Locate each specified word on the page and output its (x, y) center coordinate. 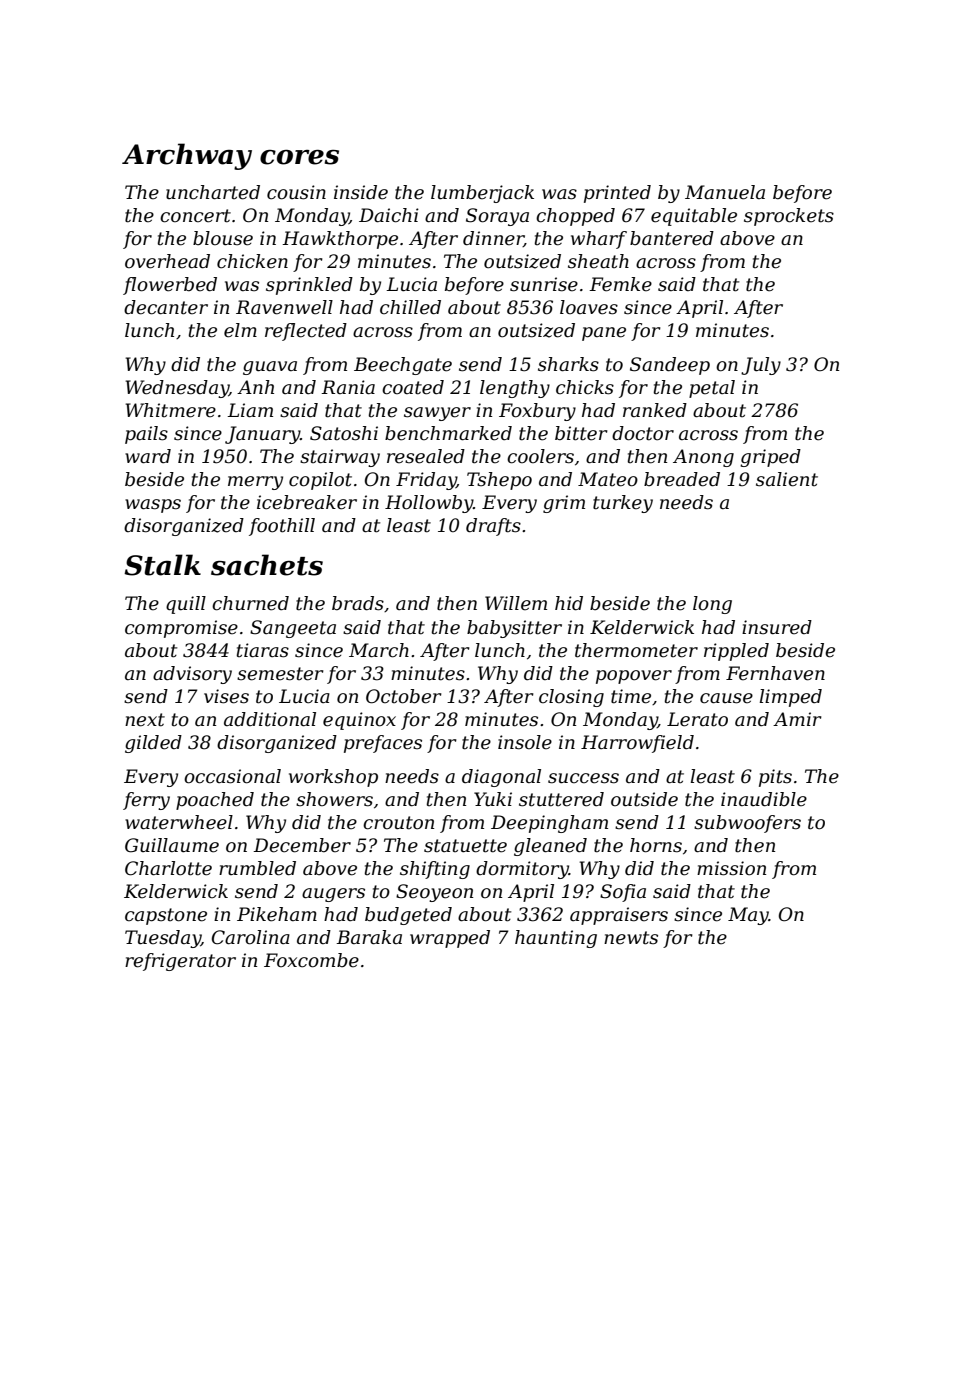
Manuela (725, 192)
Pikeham (277, 914)
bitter (581, 433)
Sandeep (670, 366)
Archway (187, 156)
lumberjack (482, 194)
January (262, 435)
